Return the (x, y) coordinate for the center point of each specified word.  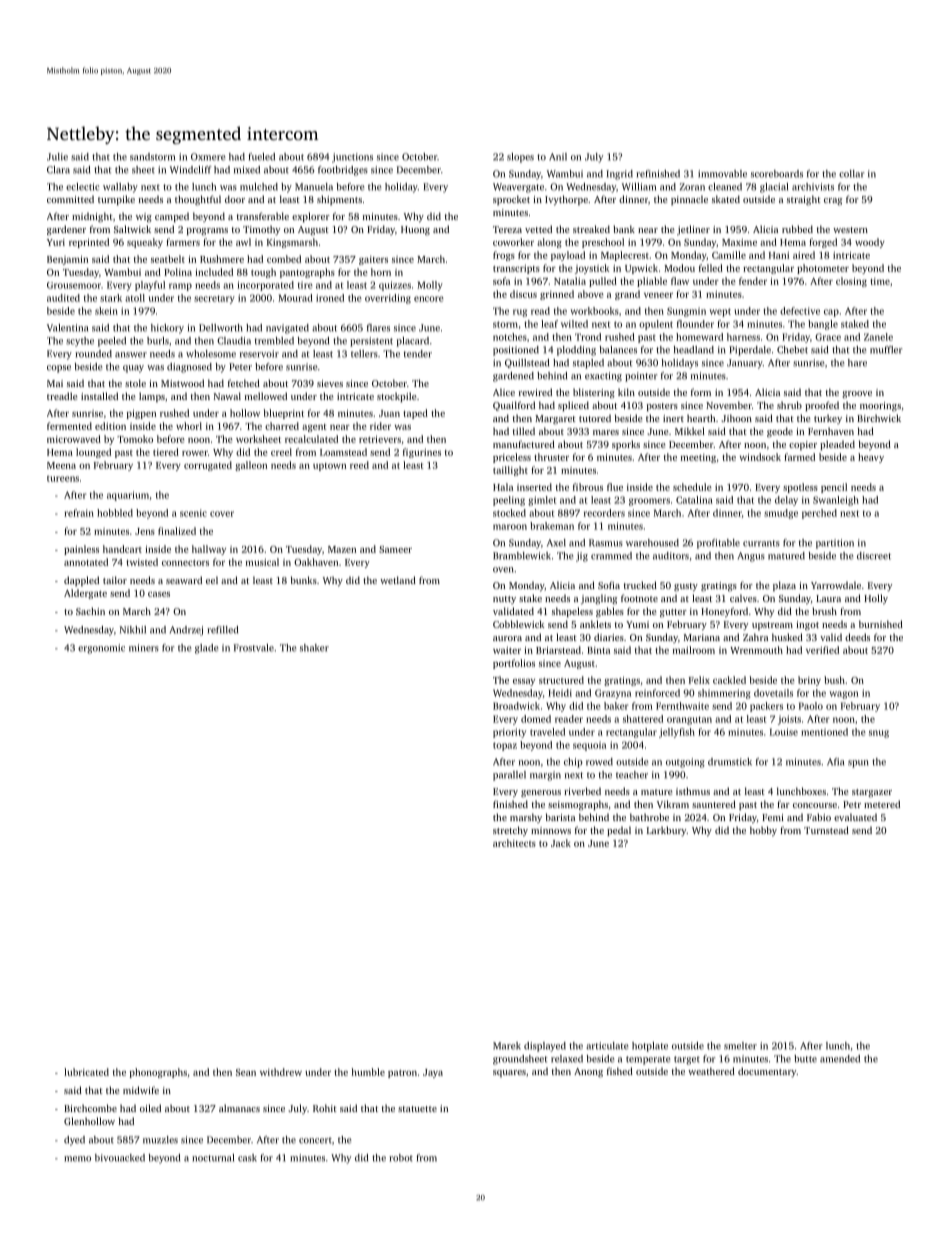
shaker (314, 648)
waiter (507, 650)
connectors (185, 563)
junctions (352, 158)
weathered (711, 1071)
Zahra (755, 637)
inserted (534, 487)
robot (401, 1158)
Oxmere (208, 157)
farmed (799, 457)
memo (77, 1159)
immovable (722, 174)
